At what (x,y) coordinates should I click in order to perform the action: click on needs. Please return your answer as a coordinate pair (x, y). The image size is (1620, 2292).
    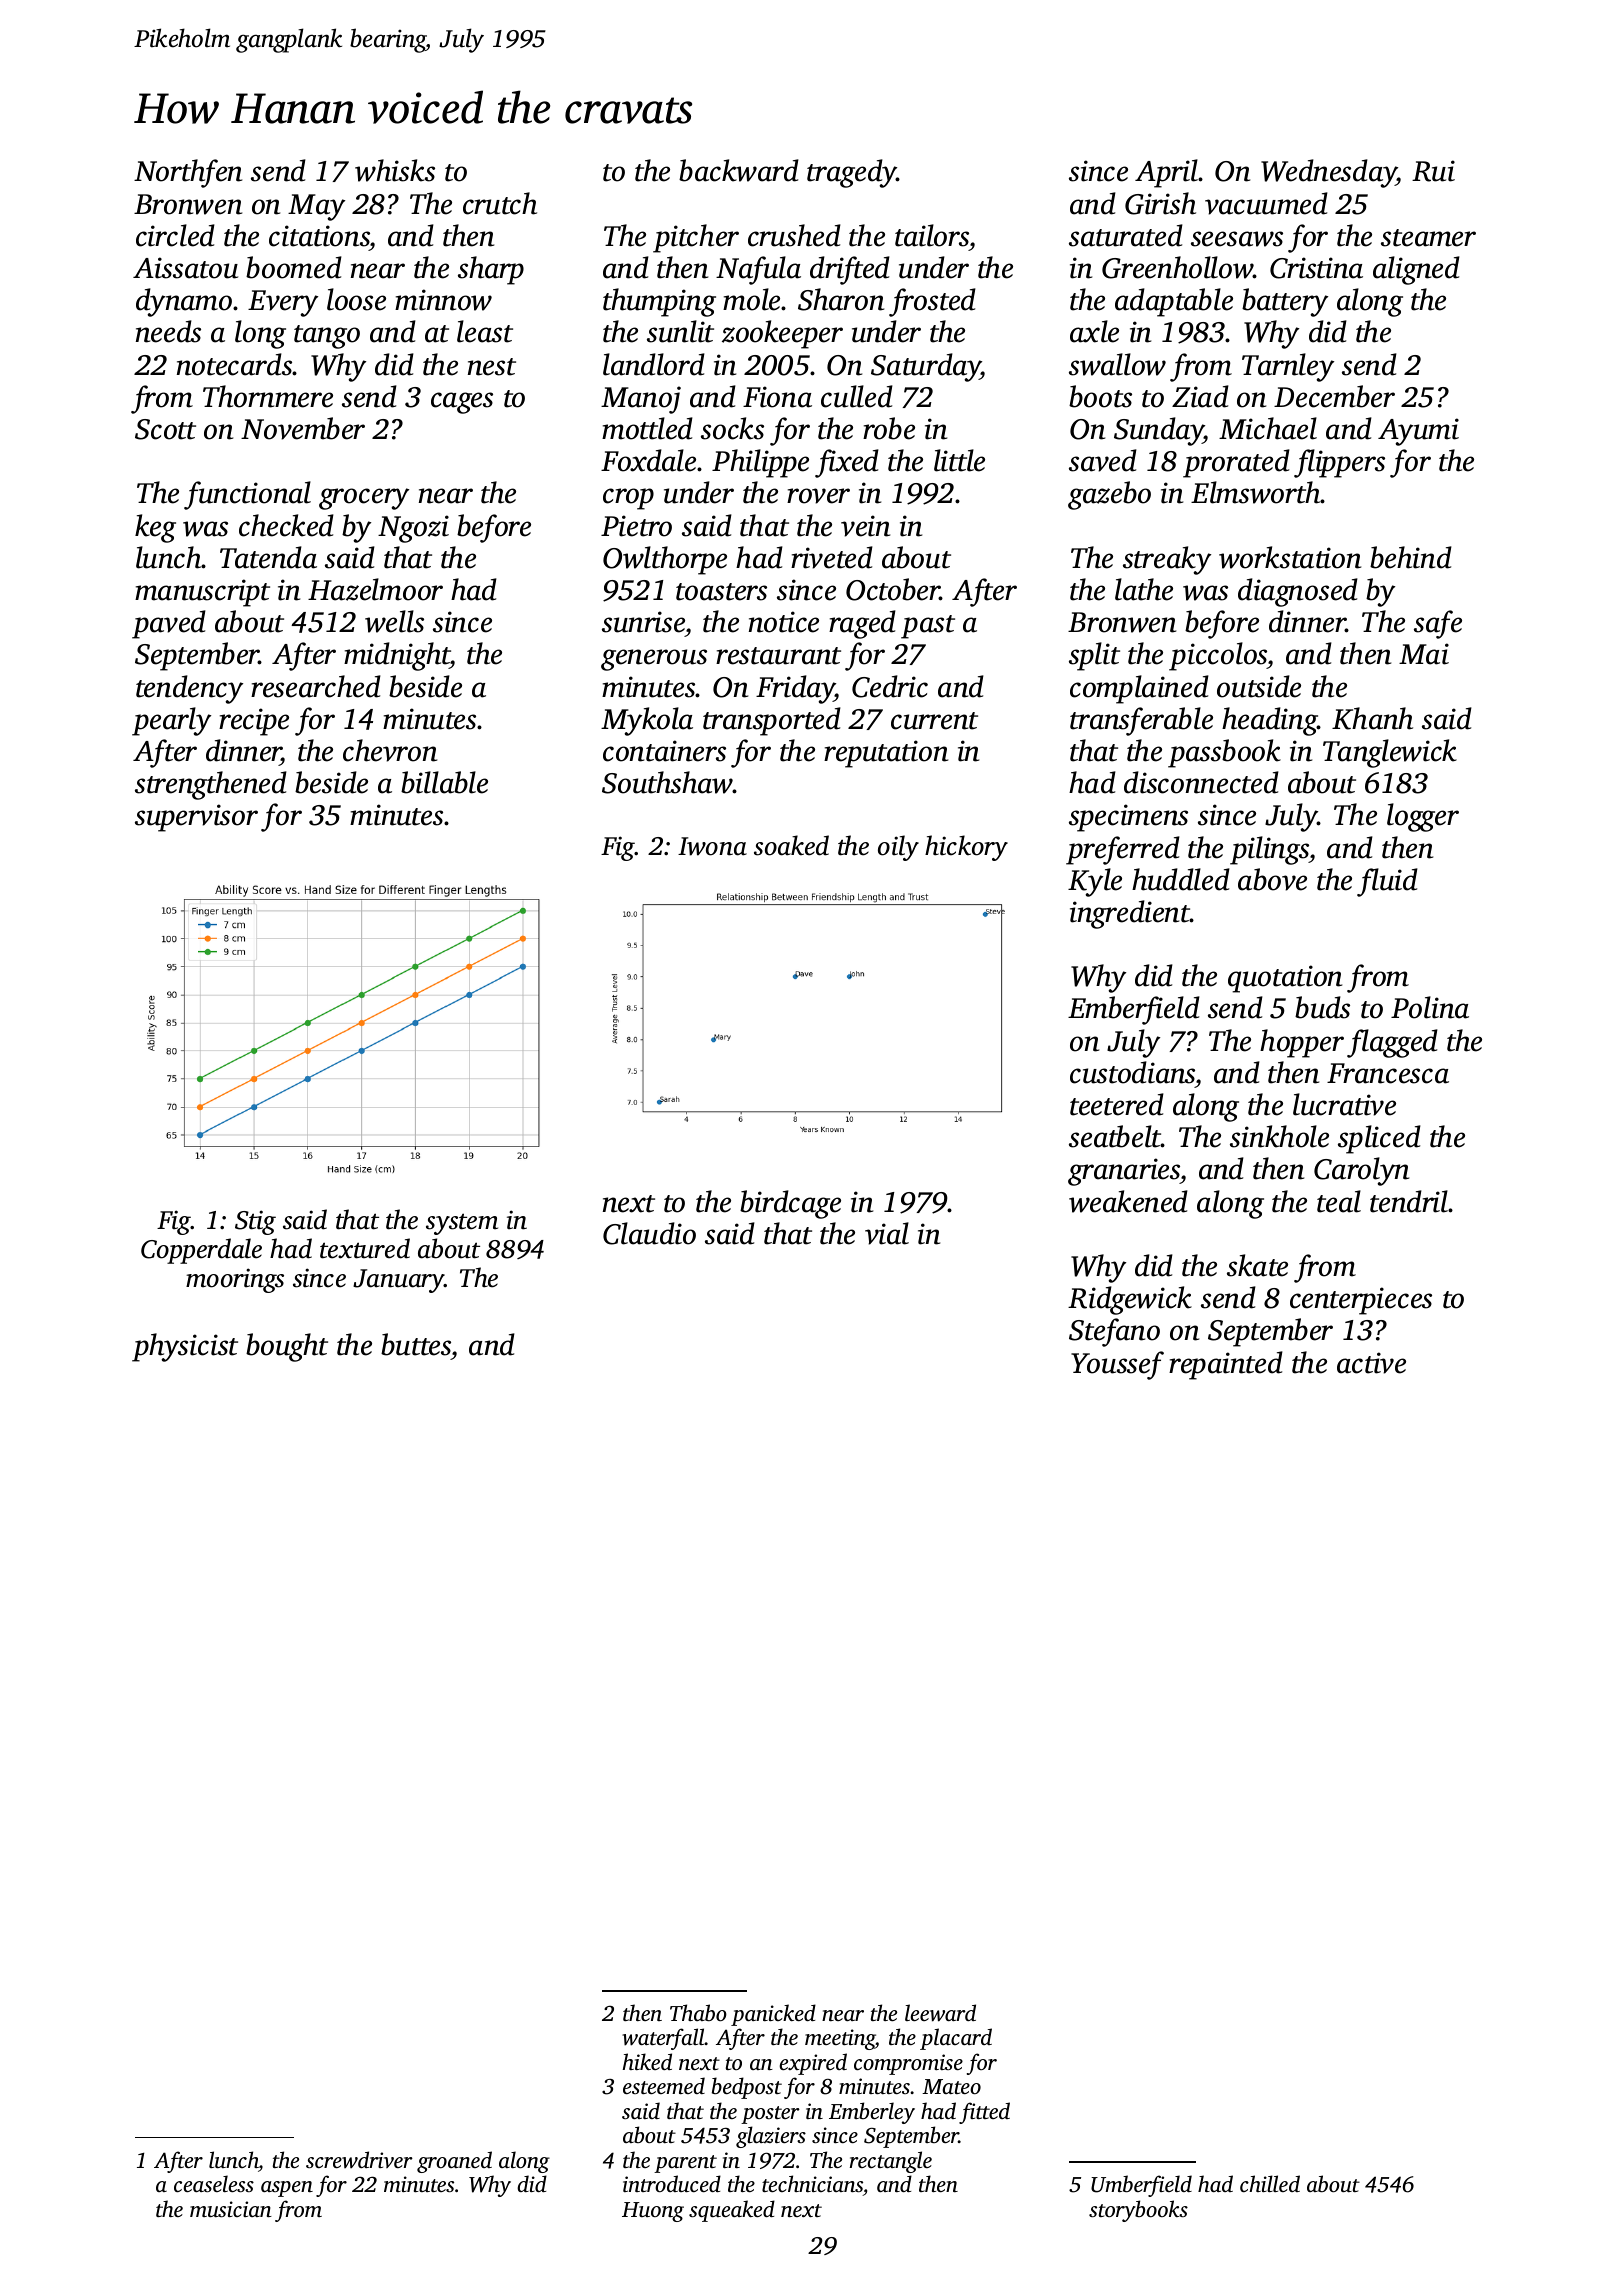
    Looking at the image, I should click on (168, 331).
